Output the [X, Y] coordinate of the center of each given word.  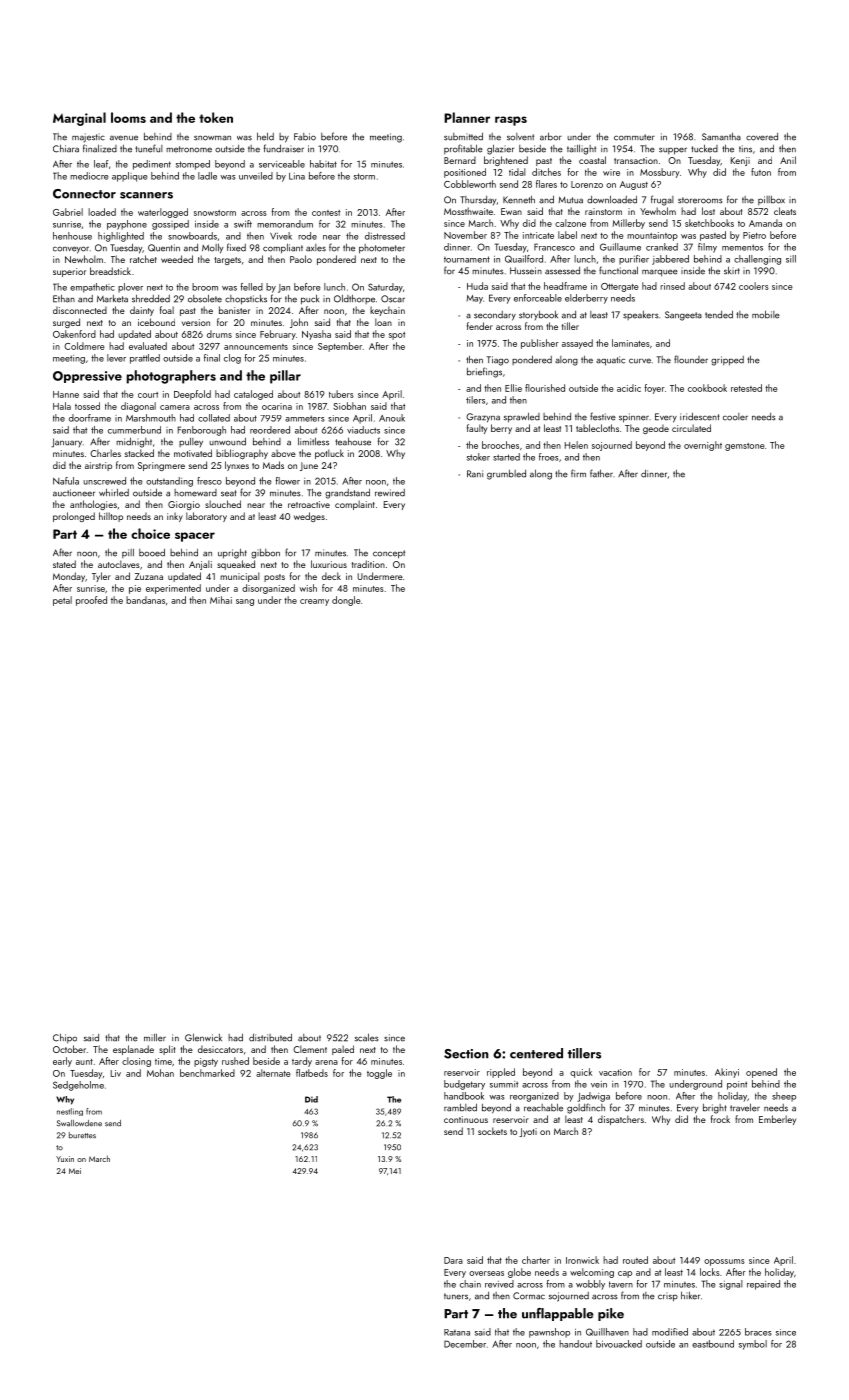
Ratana [457, 1332]
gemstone [745, 447]
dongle [346, 601]
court [148, 395]
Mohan [160, 1073]
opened [761, 1073]
